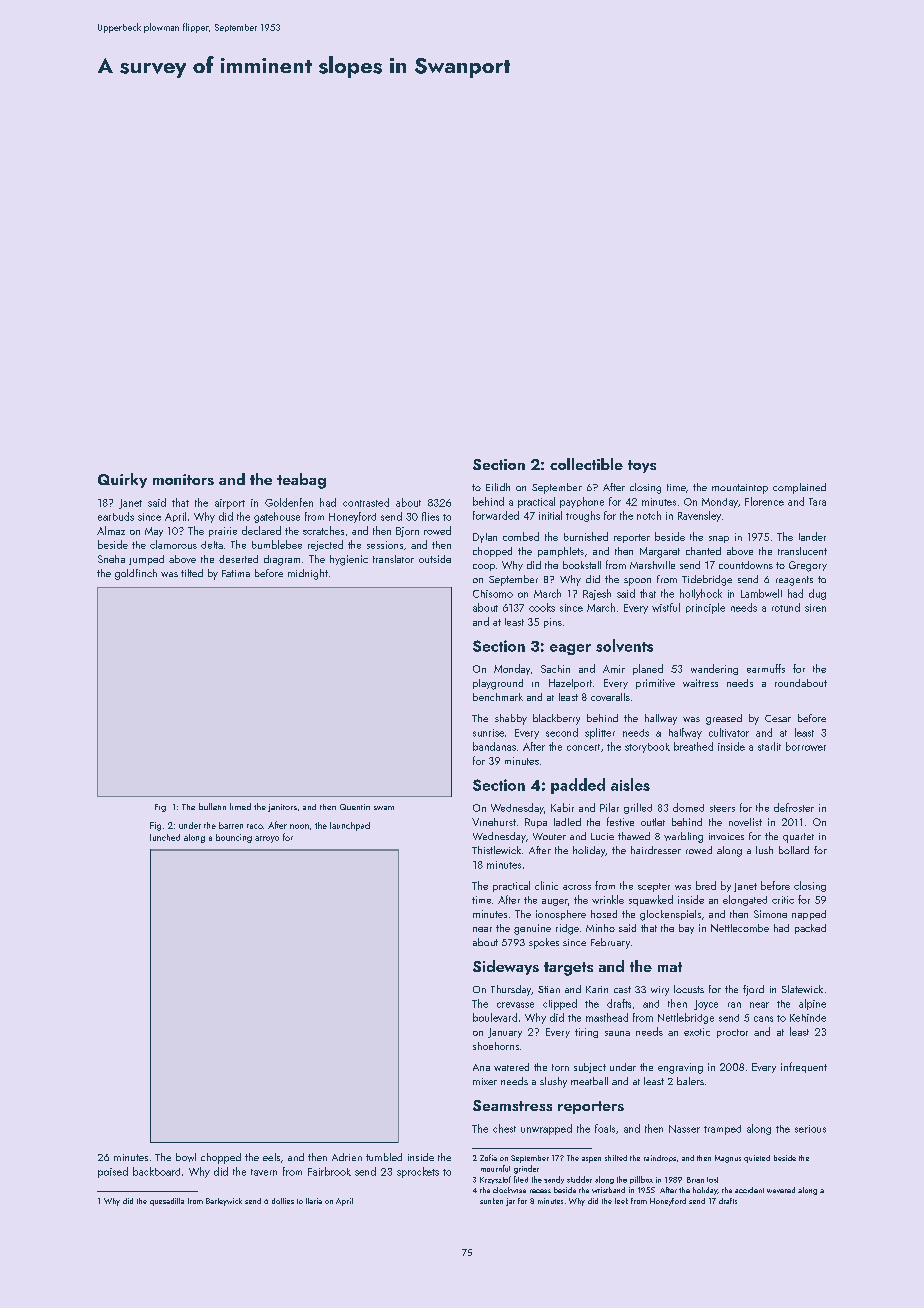 This screenshot has height=1308, width=924. Describe the element at coordinates (308, 574) in the screenshot. I see `midnight` at that location.
